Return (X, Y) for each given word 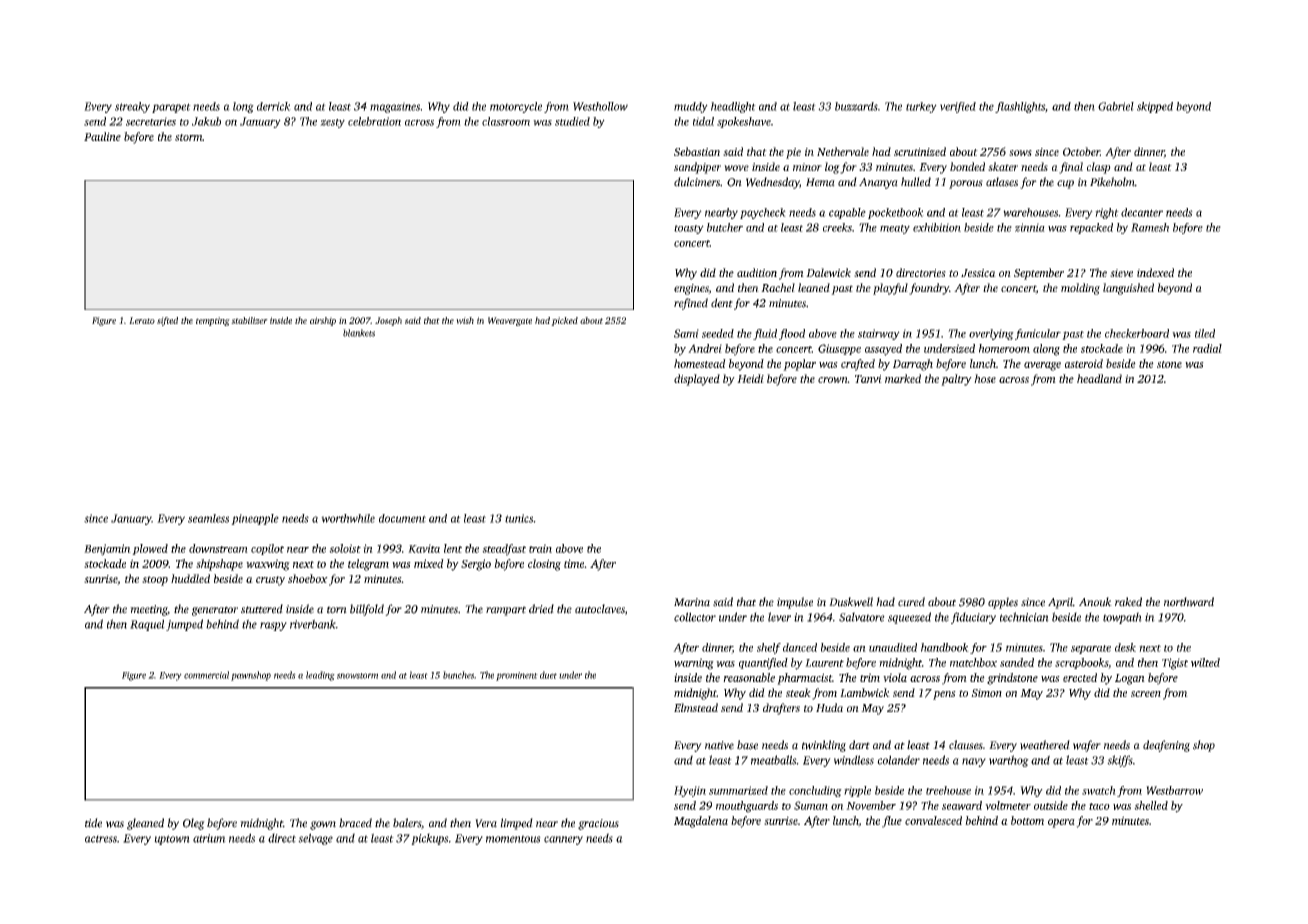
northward (1189, 602)
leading (320, 676)
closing (544, 565)
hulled (916, 182)
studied (572, 121)
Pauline (102, 136)
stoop (155, 581)
